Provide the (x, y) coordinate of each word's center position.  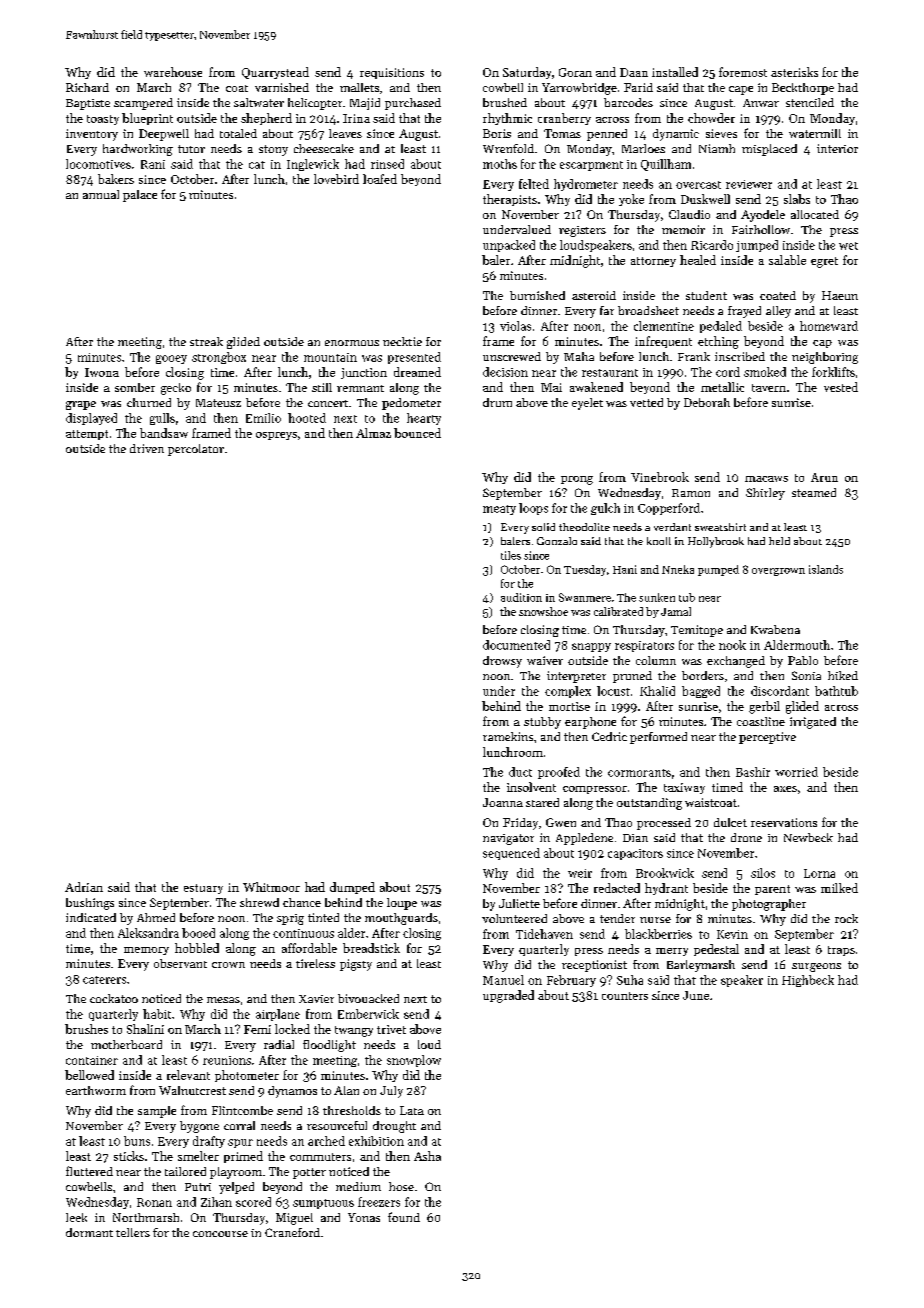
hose (401, 1186)
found (404, 1217)
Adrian (84, 887)
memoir (683, 229)
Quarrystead (275, 73)
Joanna (503, 802)
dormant (89, 1232)
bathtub (836, 691)
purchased (413, 104)
